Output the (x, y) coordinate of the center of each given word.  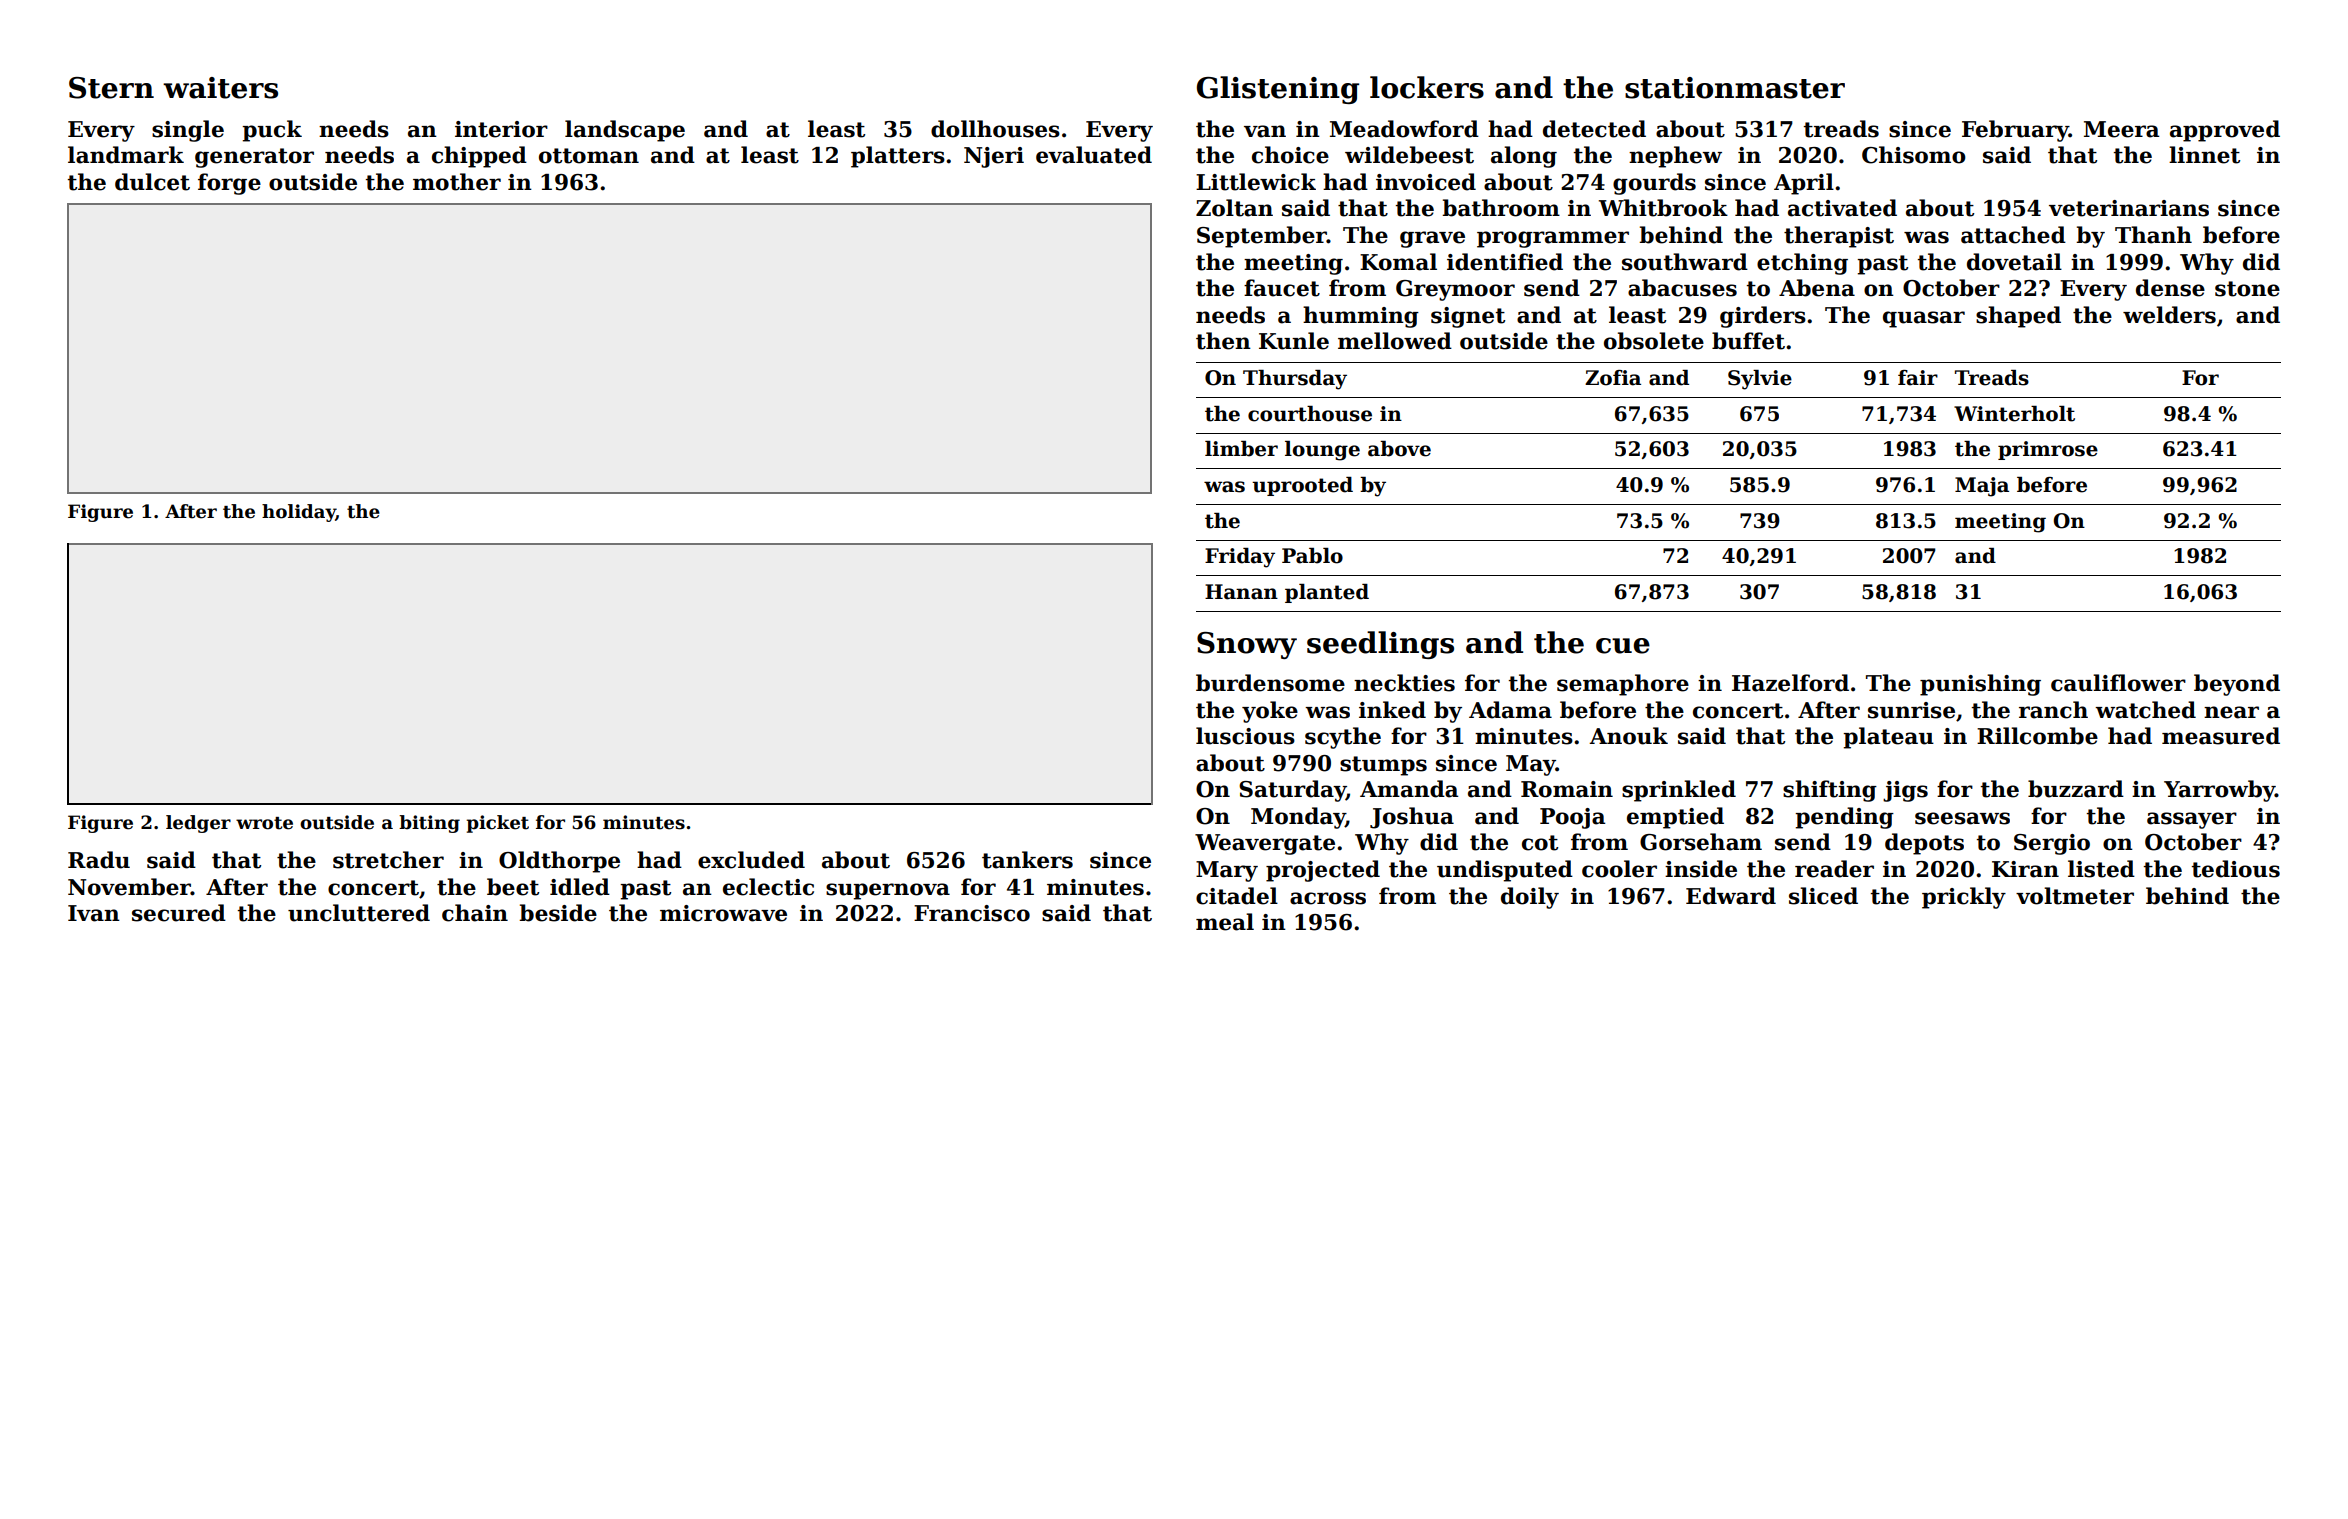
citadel (1237, 896)
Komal (1398, 262)
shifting (1830, 791)
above (1399, 449)
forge (229, 184)
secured (179, 913)
